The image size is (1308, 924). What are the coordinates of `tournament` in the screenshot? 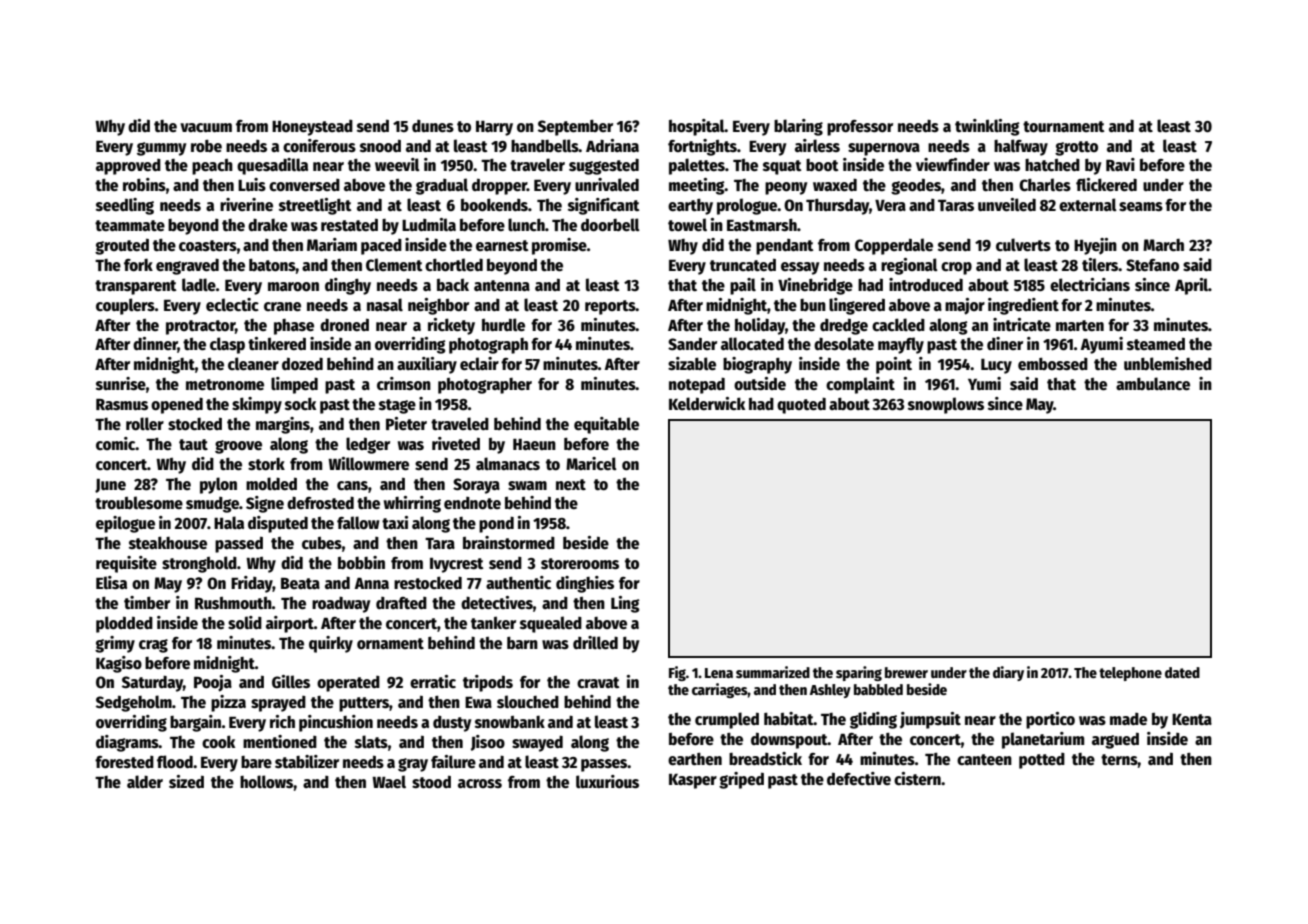 It's located at (1064, 126).
